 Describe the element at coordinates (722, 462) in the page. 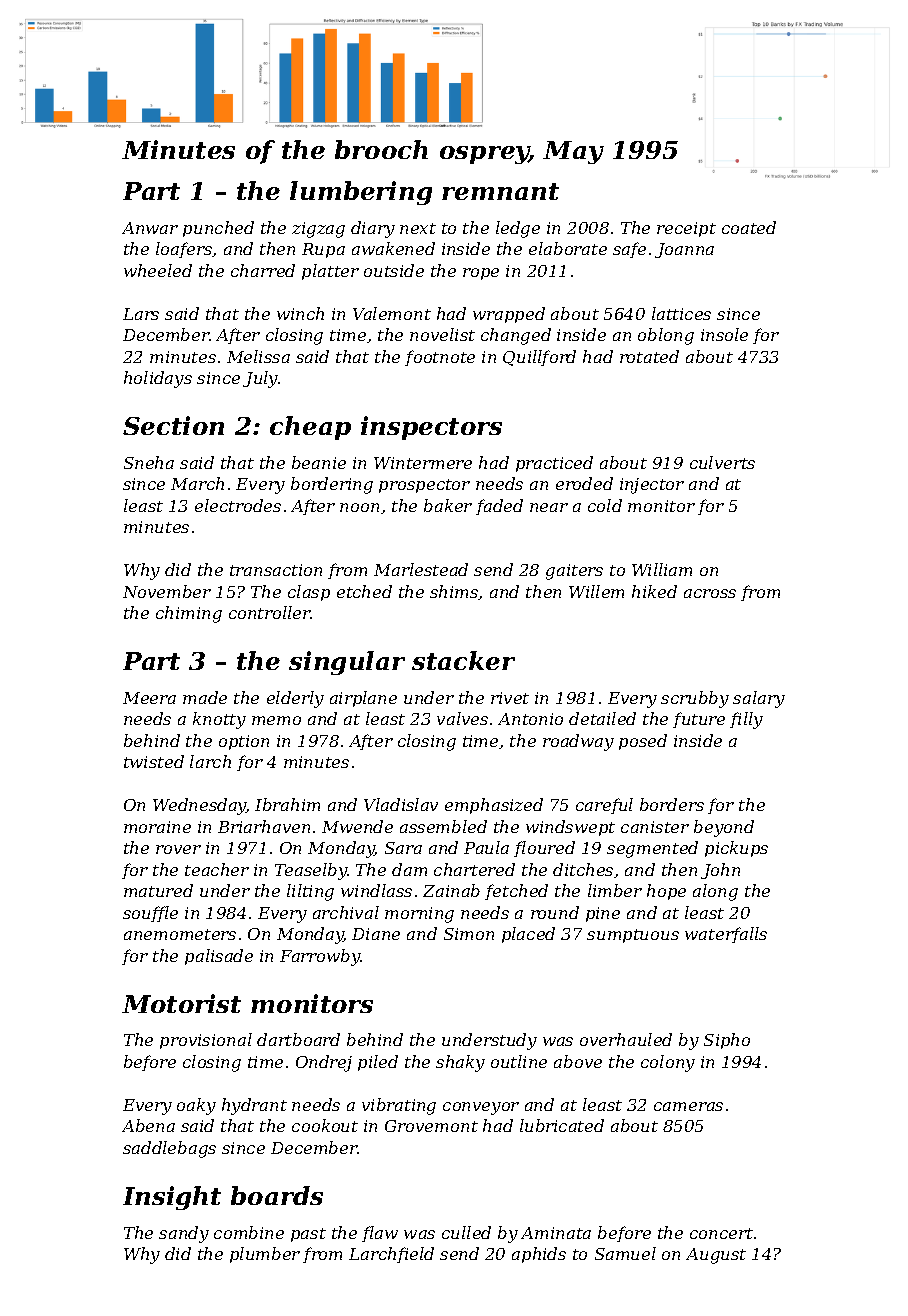

I see `culverts` at that location.
